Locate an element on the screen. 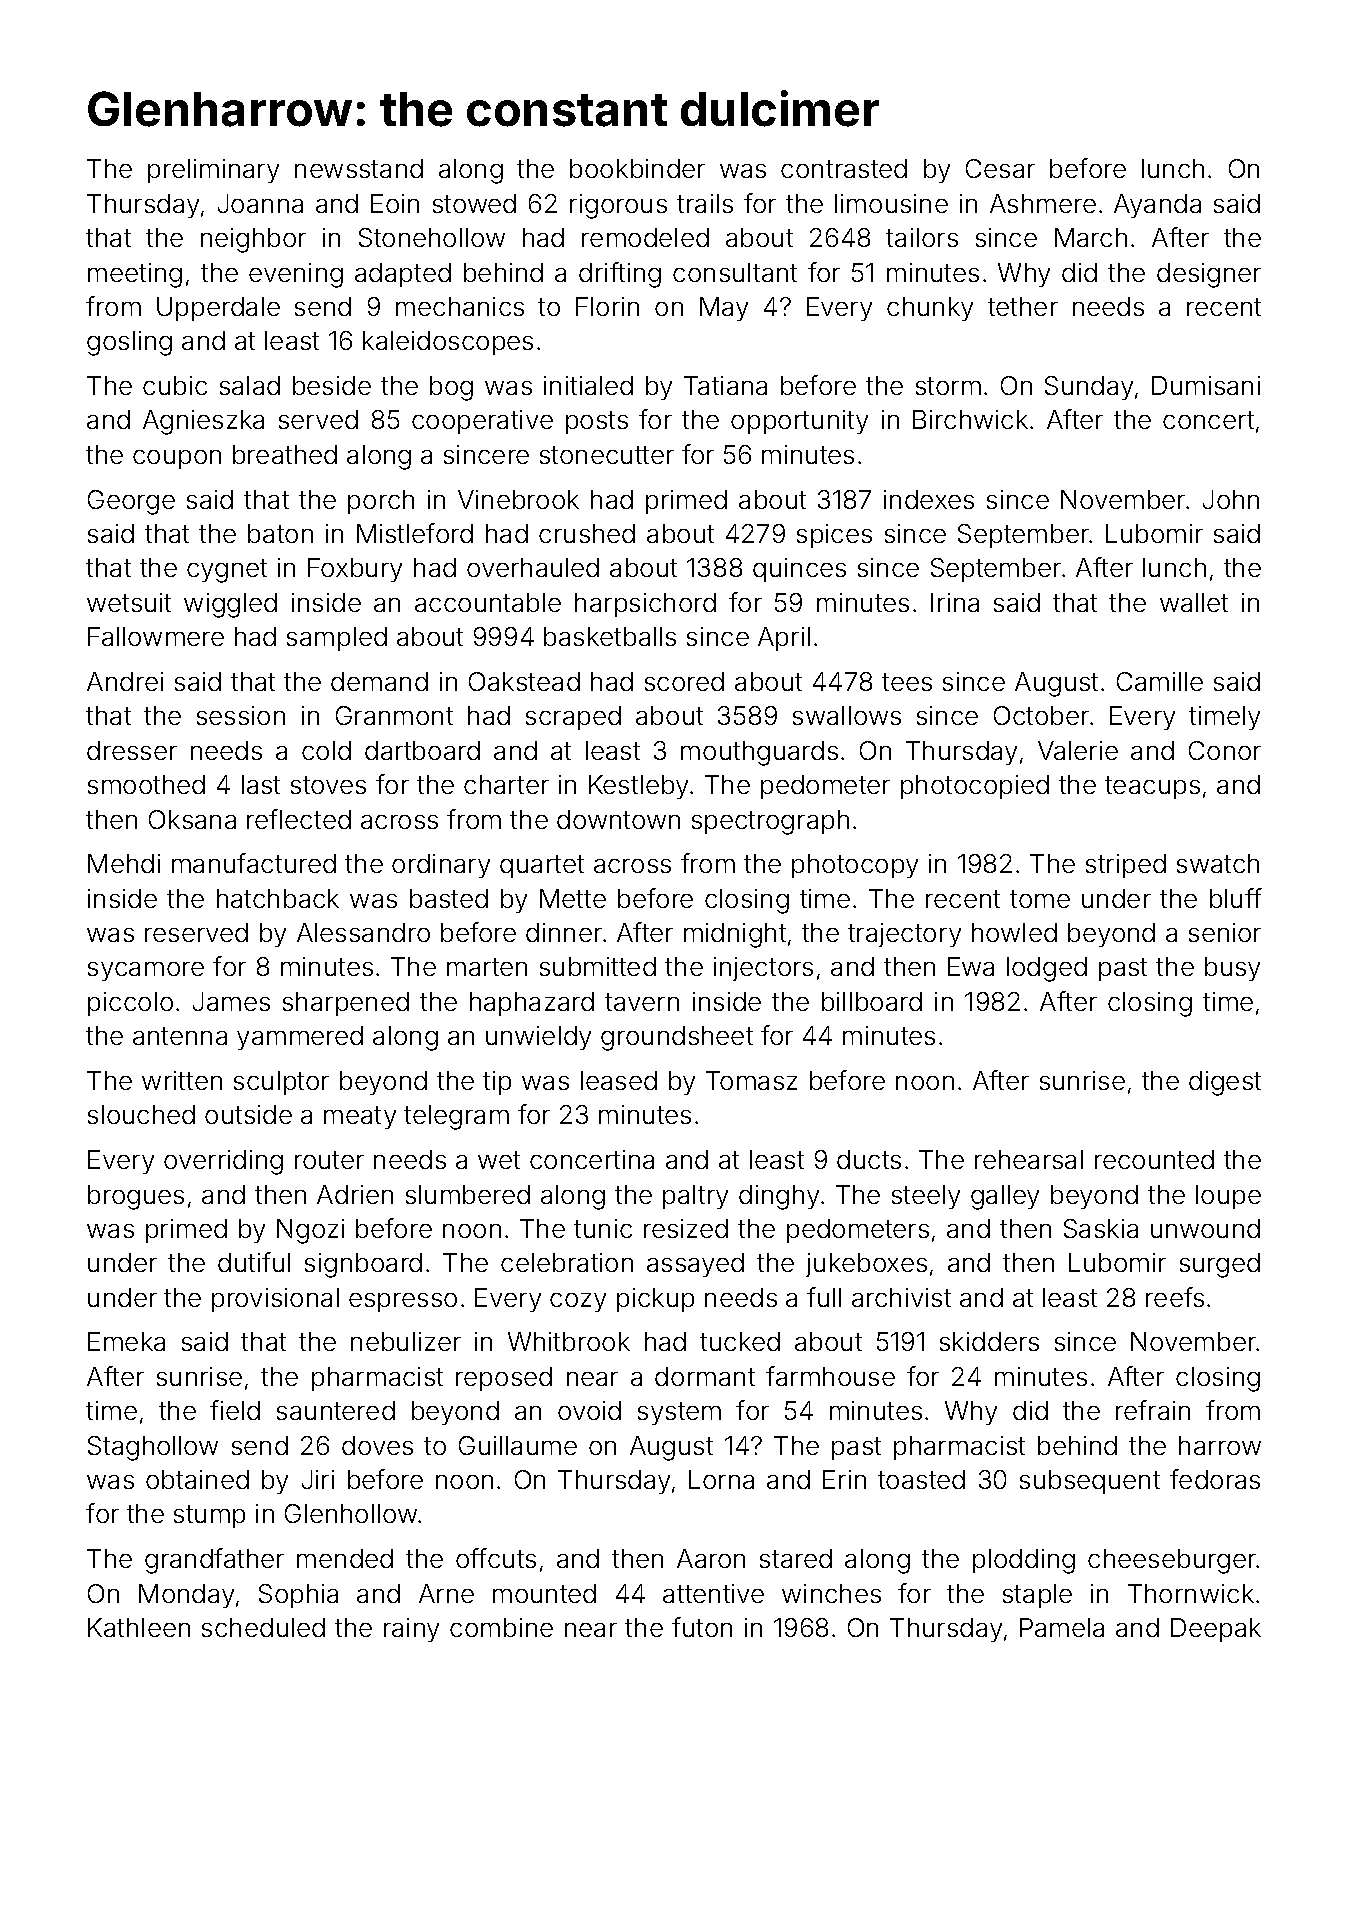 This screenshot has height=1908, width=1349. wallet is located at coordinates (1194, 602).
